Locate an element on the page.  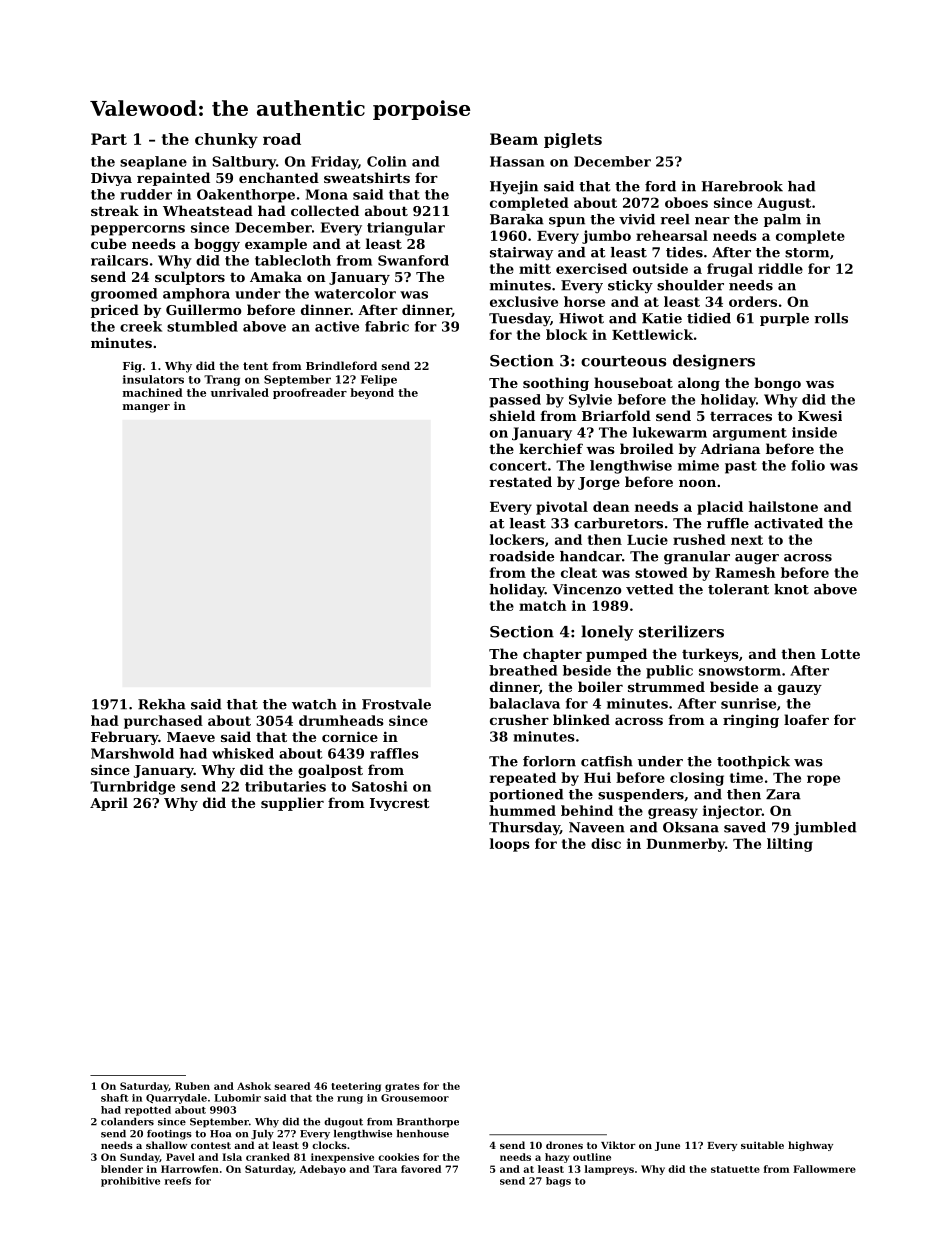
insulators is located at coordinates (153, 379).
